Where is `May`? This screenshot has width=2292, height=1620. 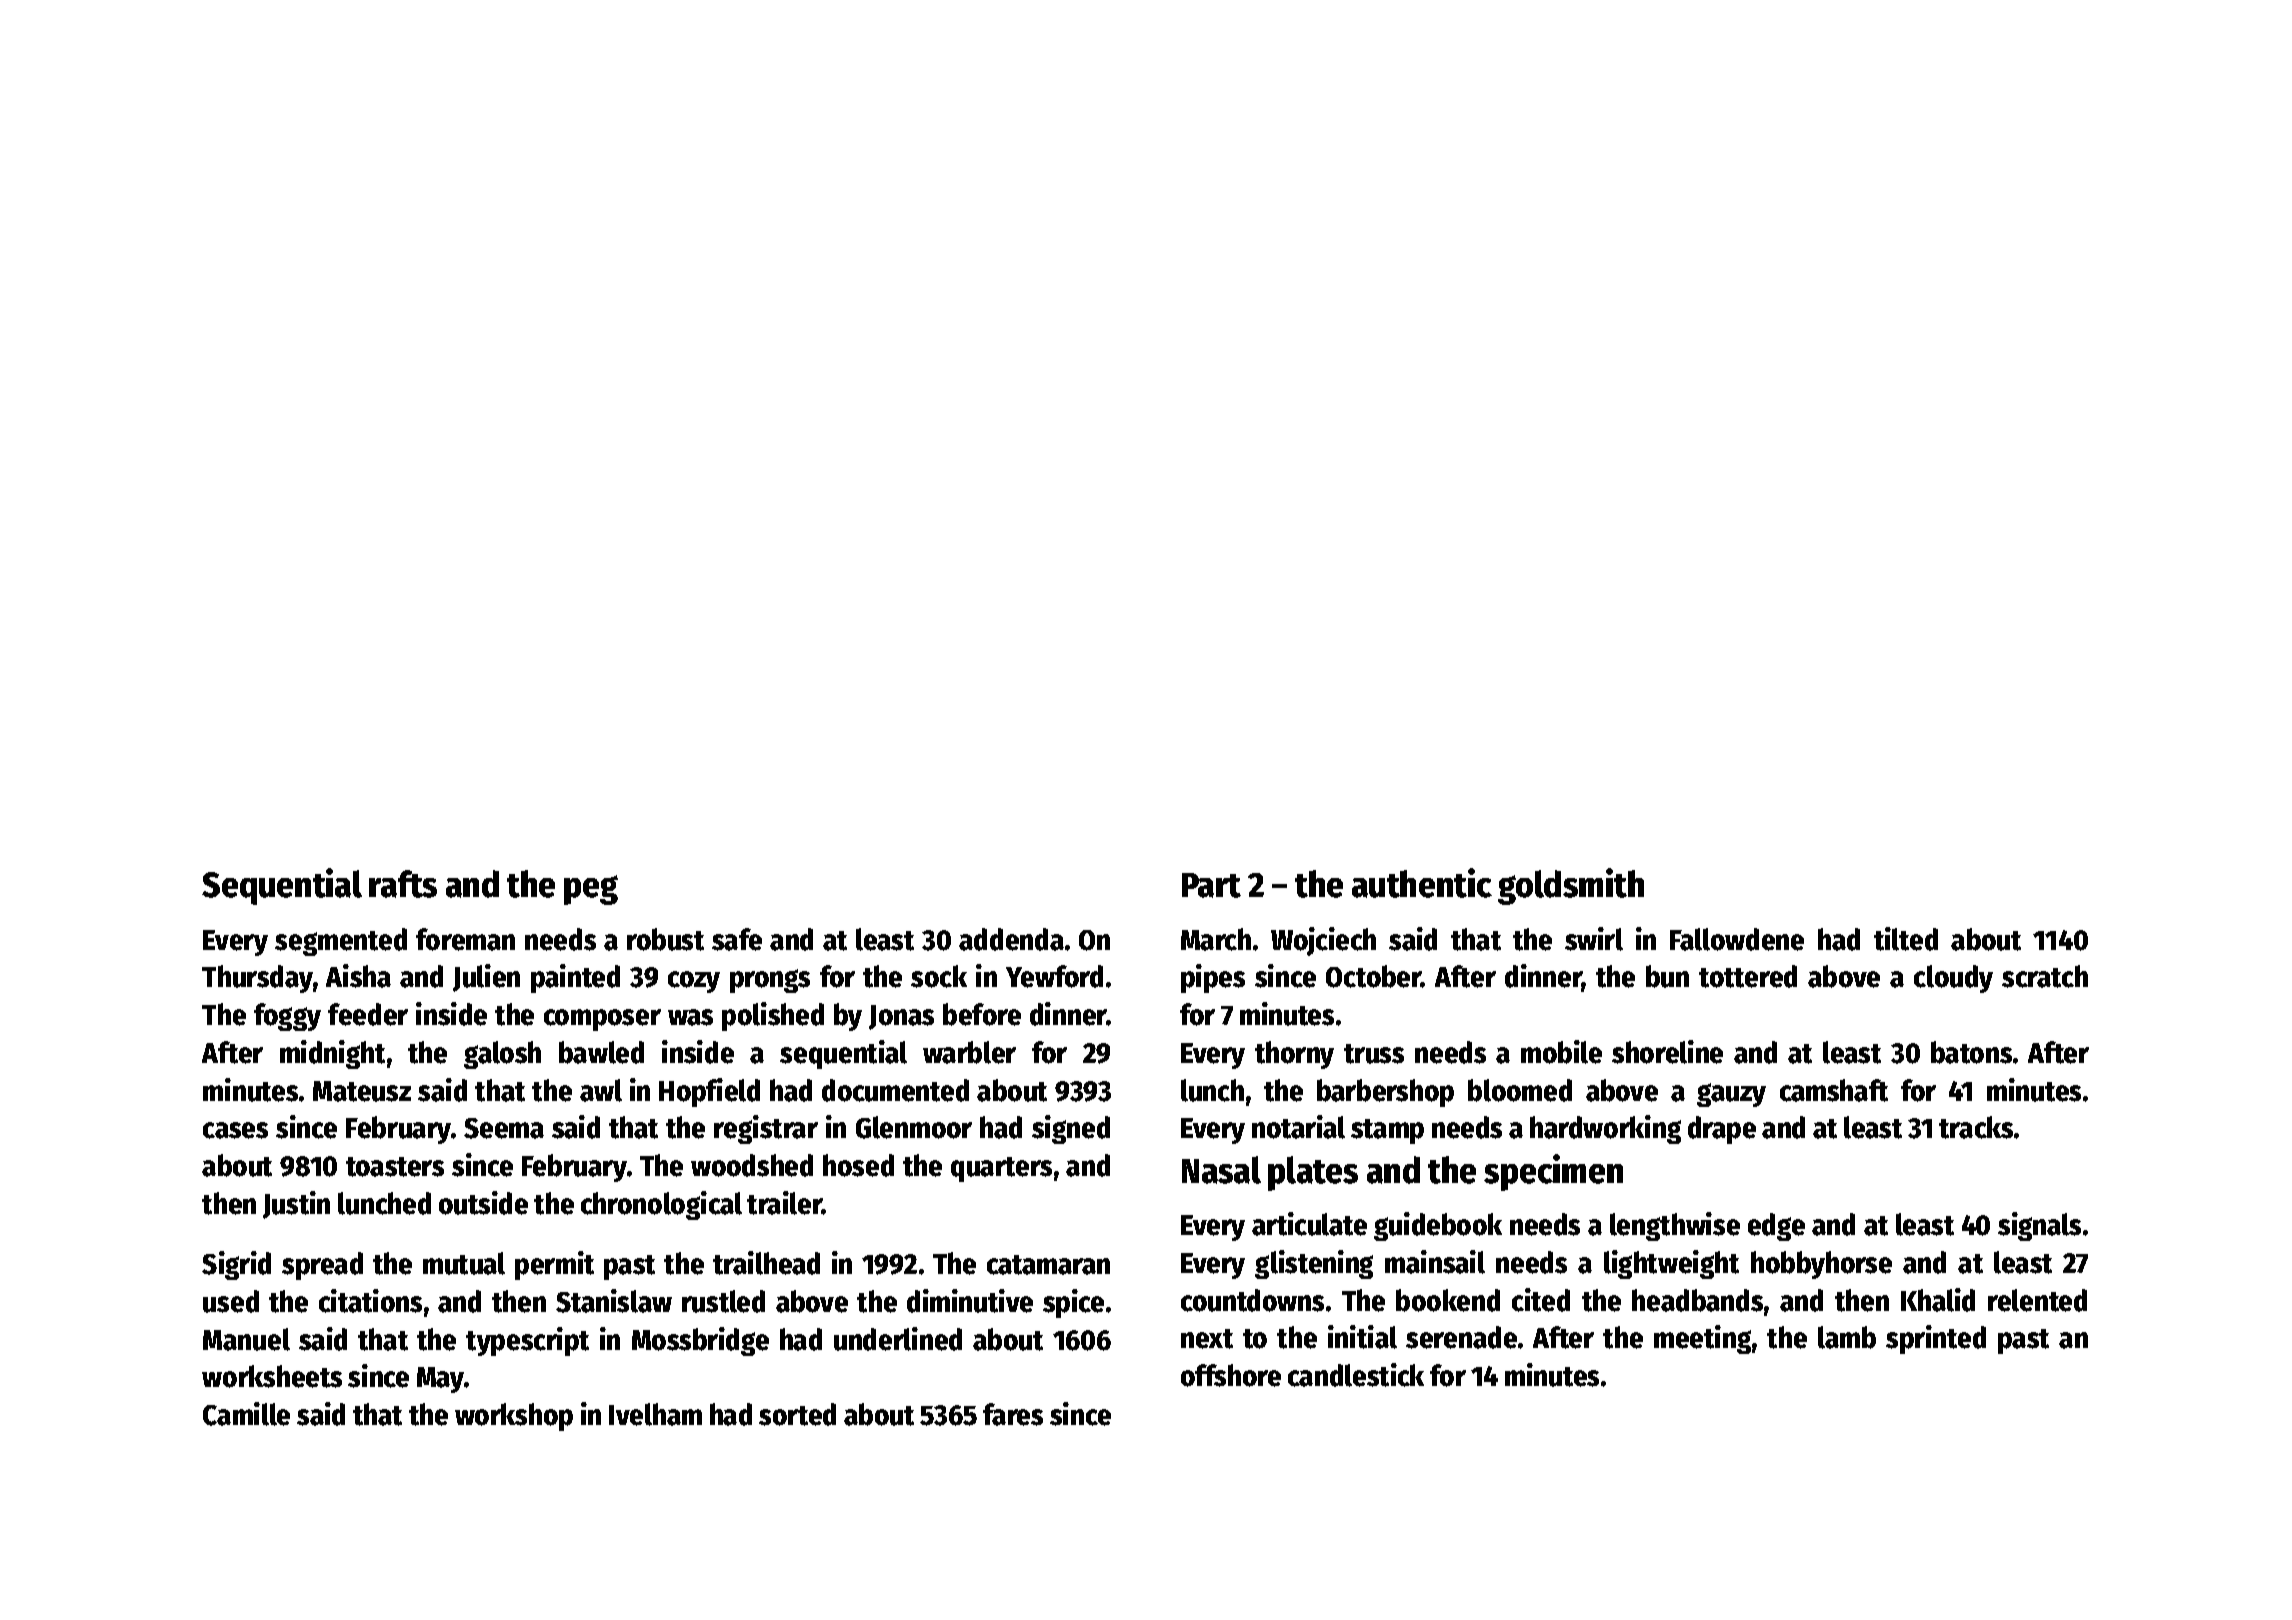 May is located at coordinates (440, 1380).
